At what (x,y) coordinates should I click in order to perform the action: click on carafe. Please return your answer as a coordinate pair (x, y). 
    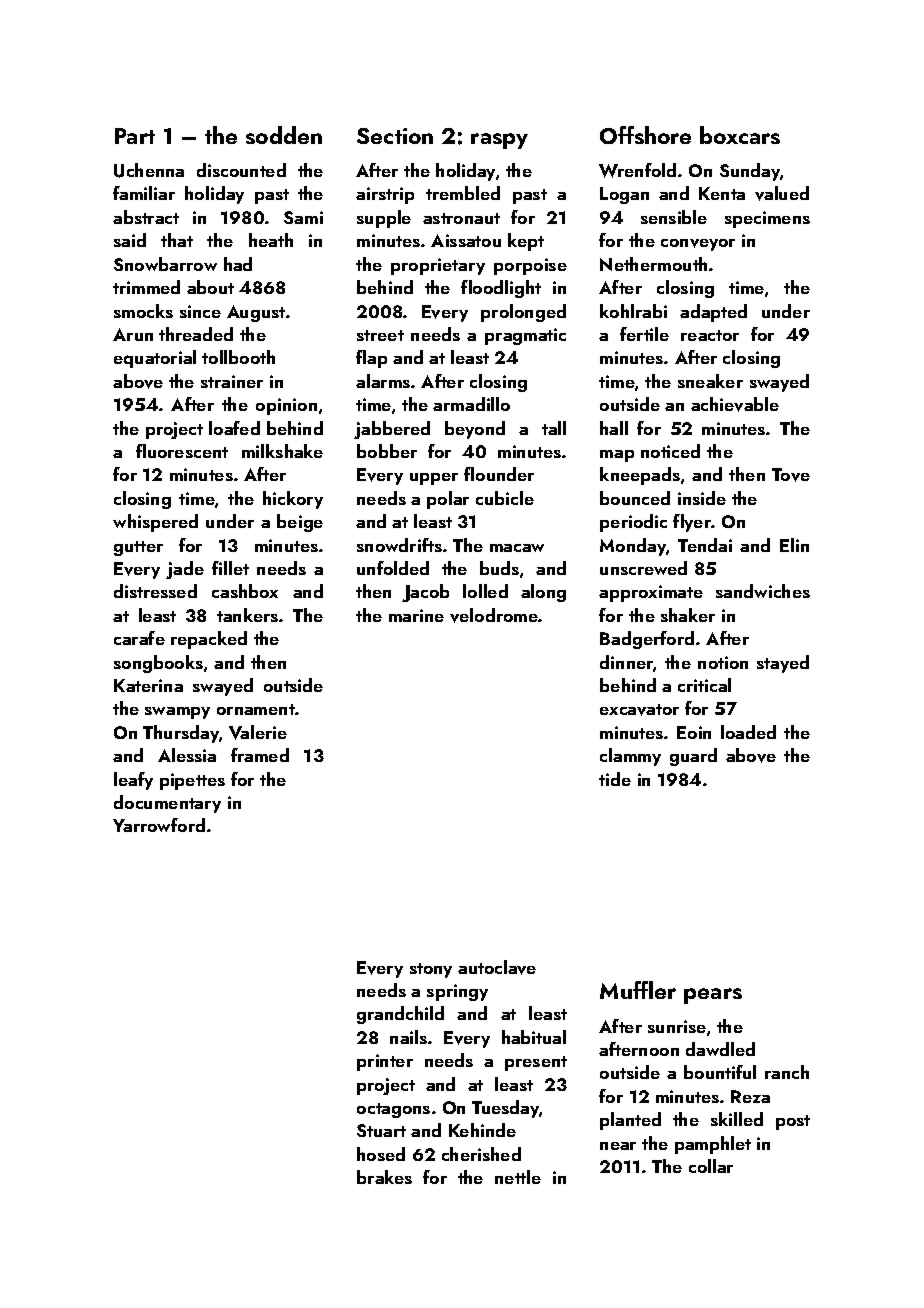
    Looking at the image, I should click on (139, 638).
